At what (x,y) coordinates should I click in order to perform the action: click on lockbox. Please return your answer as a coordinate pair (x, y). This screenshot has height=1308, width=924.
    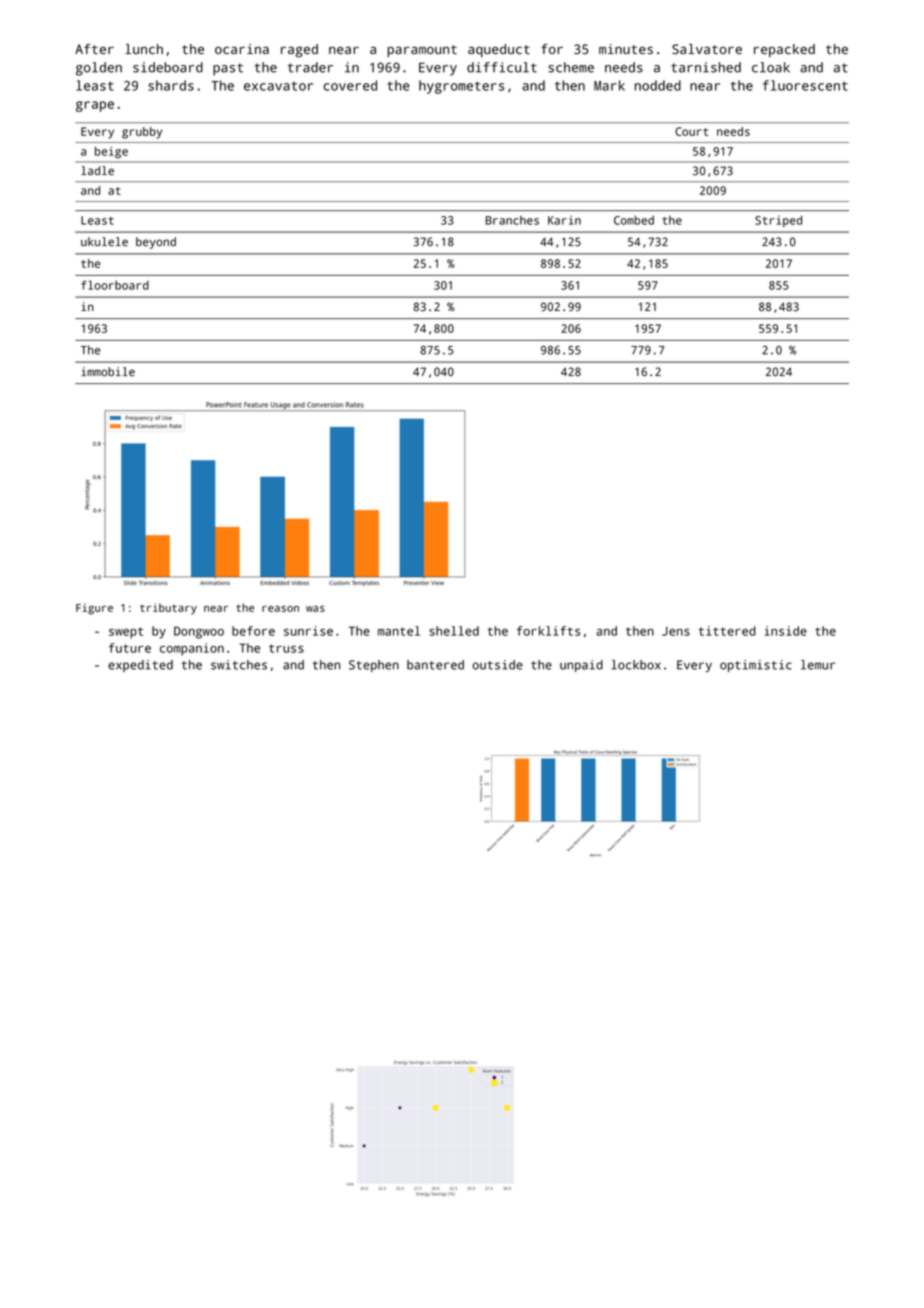
    Looking at the image, I should click on (636, 665).
